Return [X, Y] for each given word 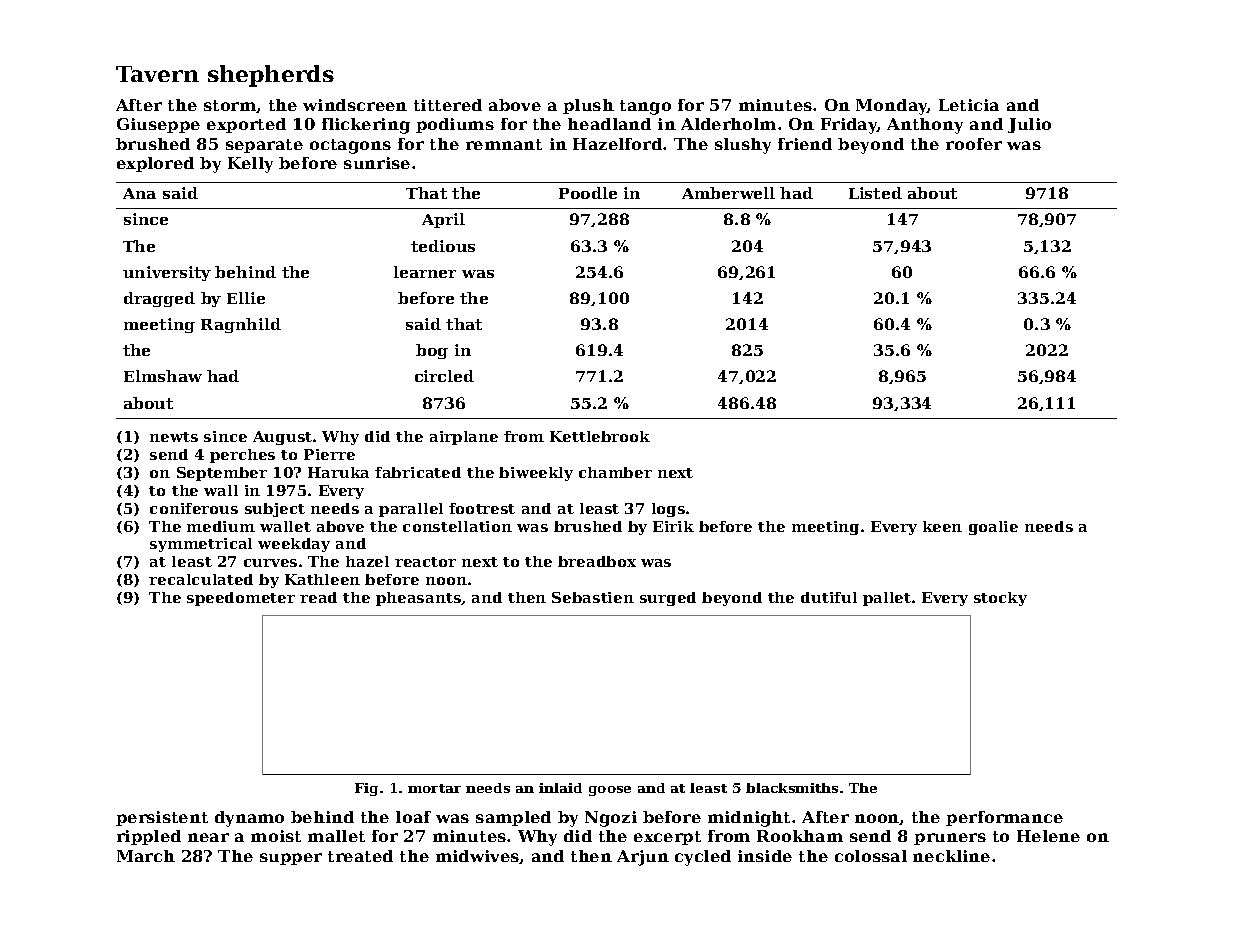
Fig [366, 789]
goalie [993, 528]
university [167, 273]
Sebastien [593, 597]
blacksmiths [792, 788]
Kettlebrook [600, 436]
